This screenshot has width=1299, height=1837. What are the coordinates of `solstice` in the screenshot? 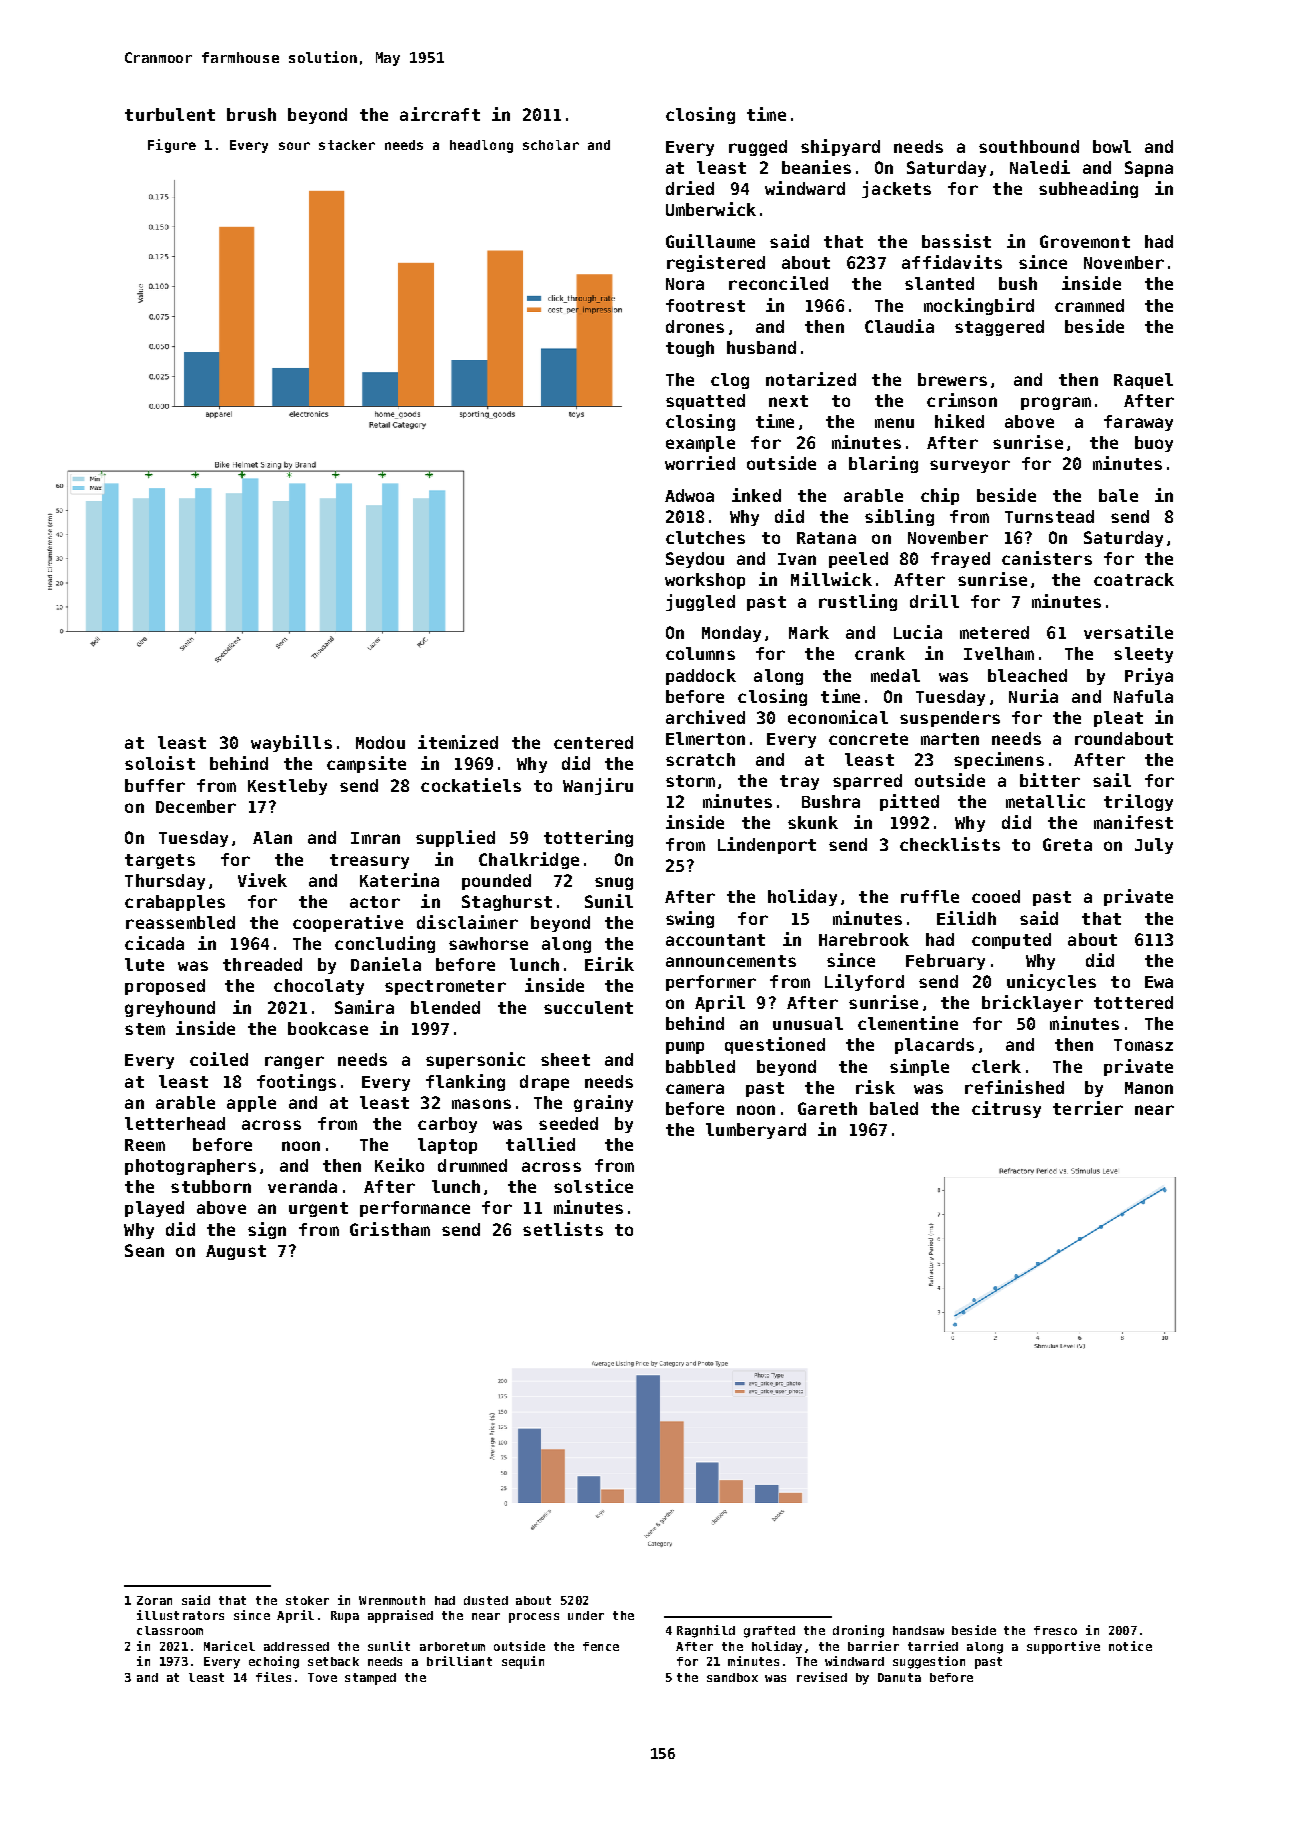 It's located at (593, 1186).
